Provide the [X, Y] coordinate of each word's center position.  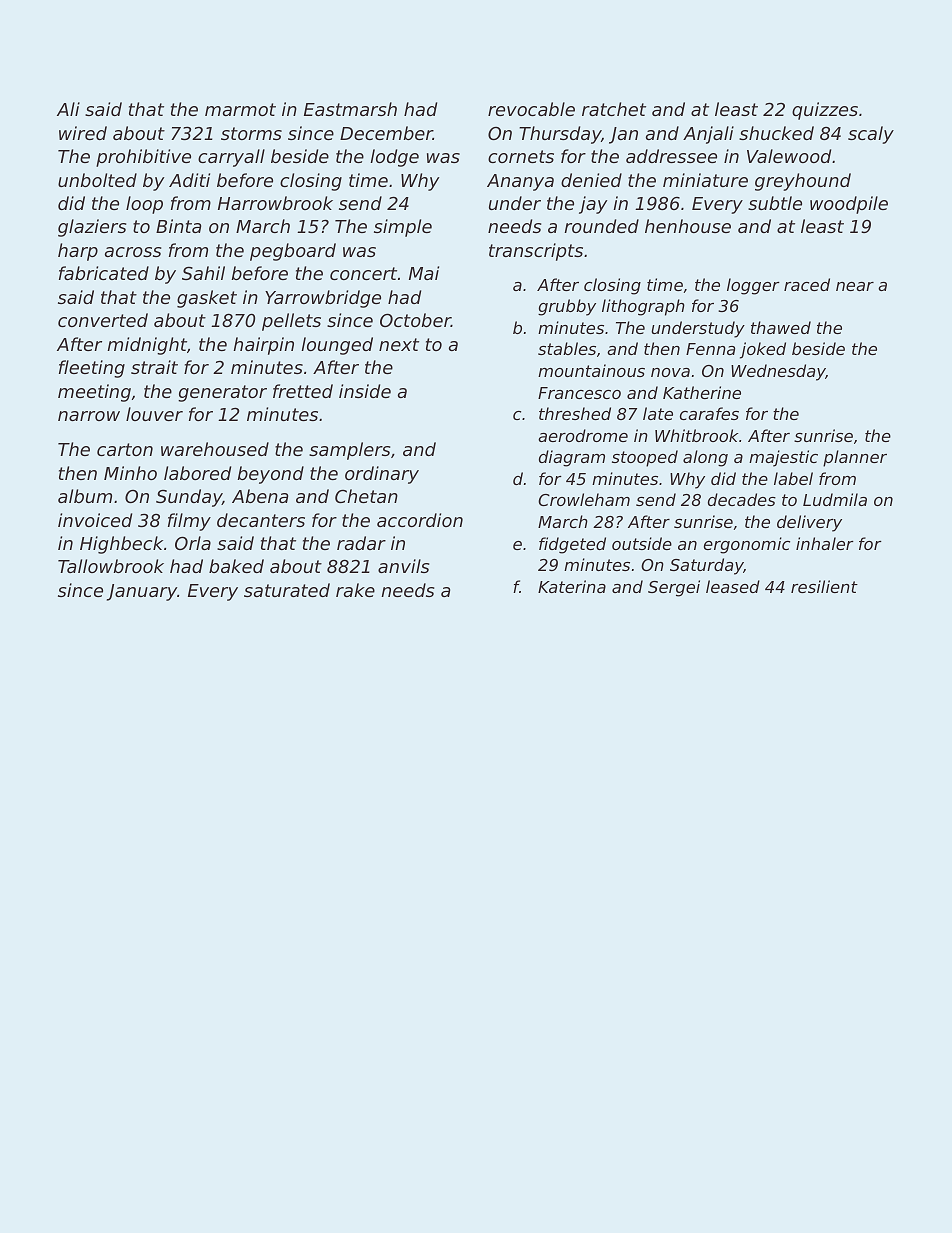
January [142, 592]
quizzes [825, 111]
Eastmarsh [350, 109]
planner [855, 458]
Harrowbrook [275, 203]
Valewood [789, 156]
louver [154, 414]
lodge [394, 158]
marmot [240, 109]
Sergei [674, 588]
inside [365, 391]
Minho [130, 473]
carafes [709, 413]
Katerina [572, 586]
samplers [349, 451]
